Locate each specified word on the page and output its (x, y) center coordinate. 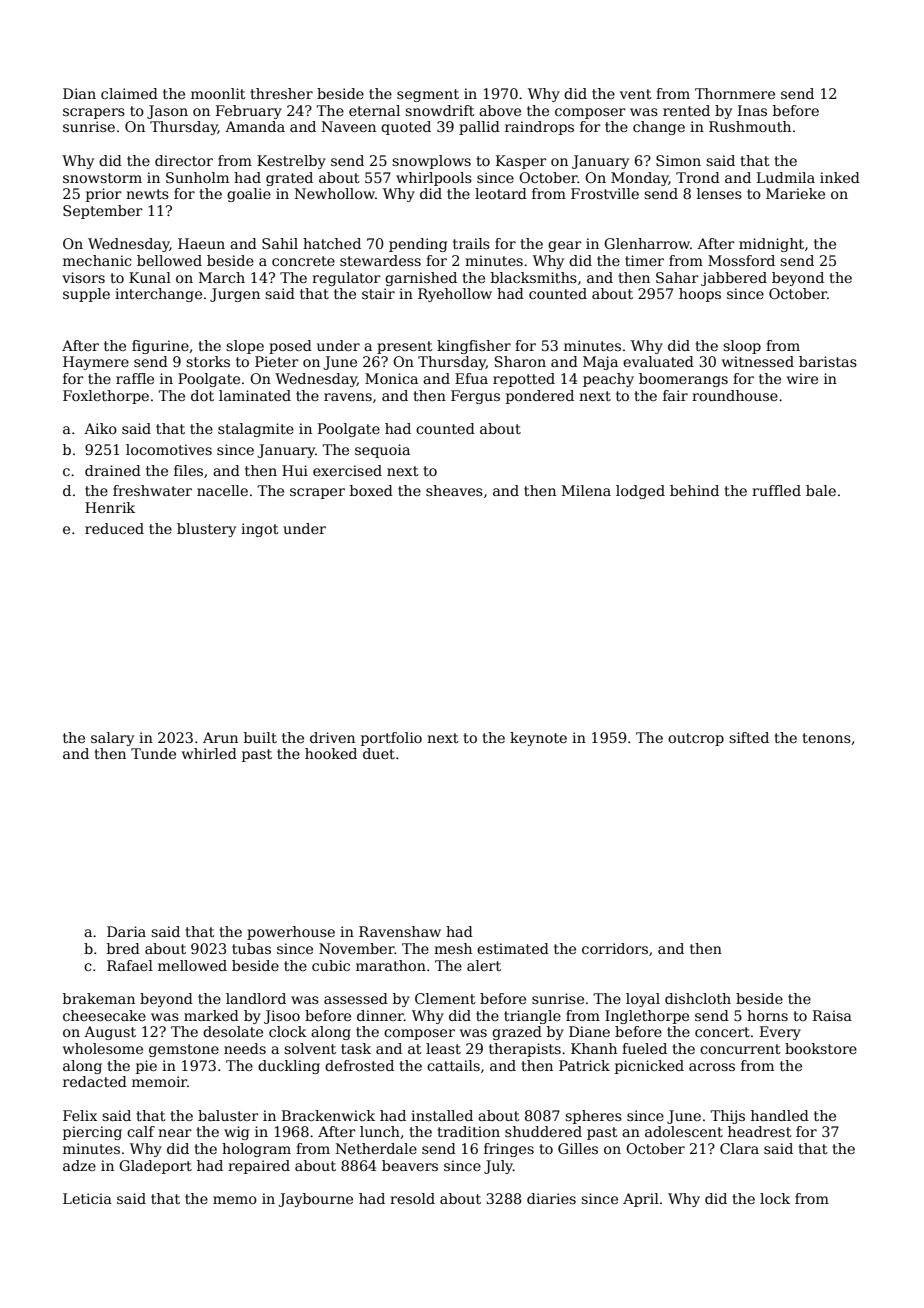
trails (471, 243)
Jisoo (282, 1017)
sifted (749, 737)
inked (840, 177)
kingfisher (474, 347)
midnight (771, 245)
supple (86, 295)
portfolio (391, 739)
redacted (95, 1081)
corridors (615, 948)
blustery (206, 530)
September (103, 212)
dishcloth (698, 998)
